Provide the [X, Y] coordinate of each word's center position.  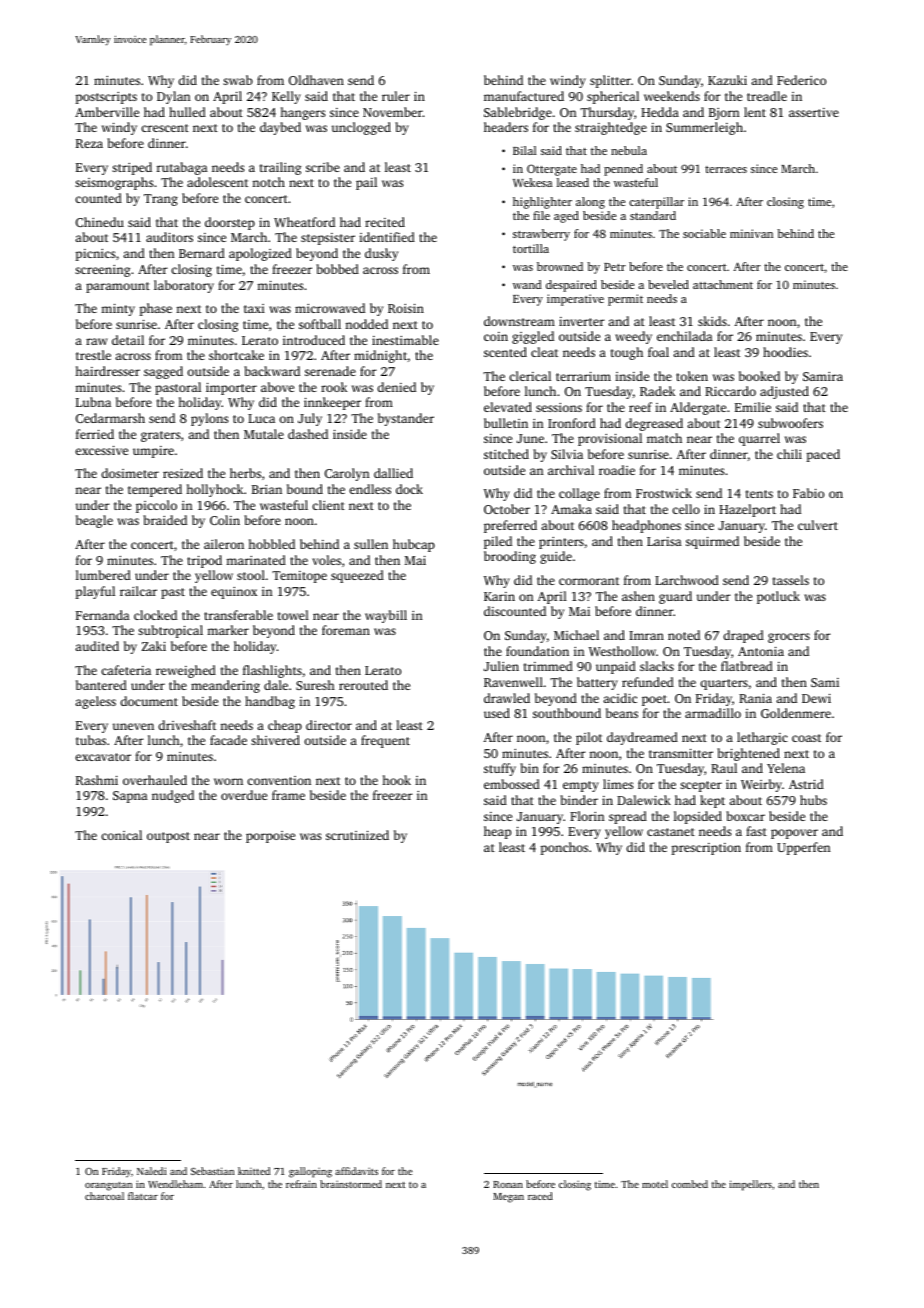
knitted [254, 1171]
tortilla [531, 248]
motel [655, 1184]
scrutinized [357, 835]
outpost [168, 837]
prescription [706, 849]
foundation [537, 651]
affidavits [356, 1171]
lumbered [103, 575]
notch [268, 182]
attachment [723, 284]
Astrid [806, 784]
